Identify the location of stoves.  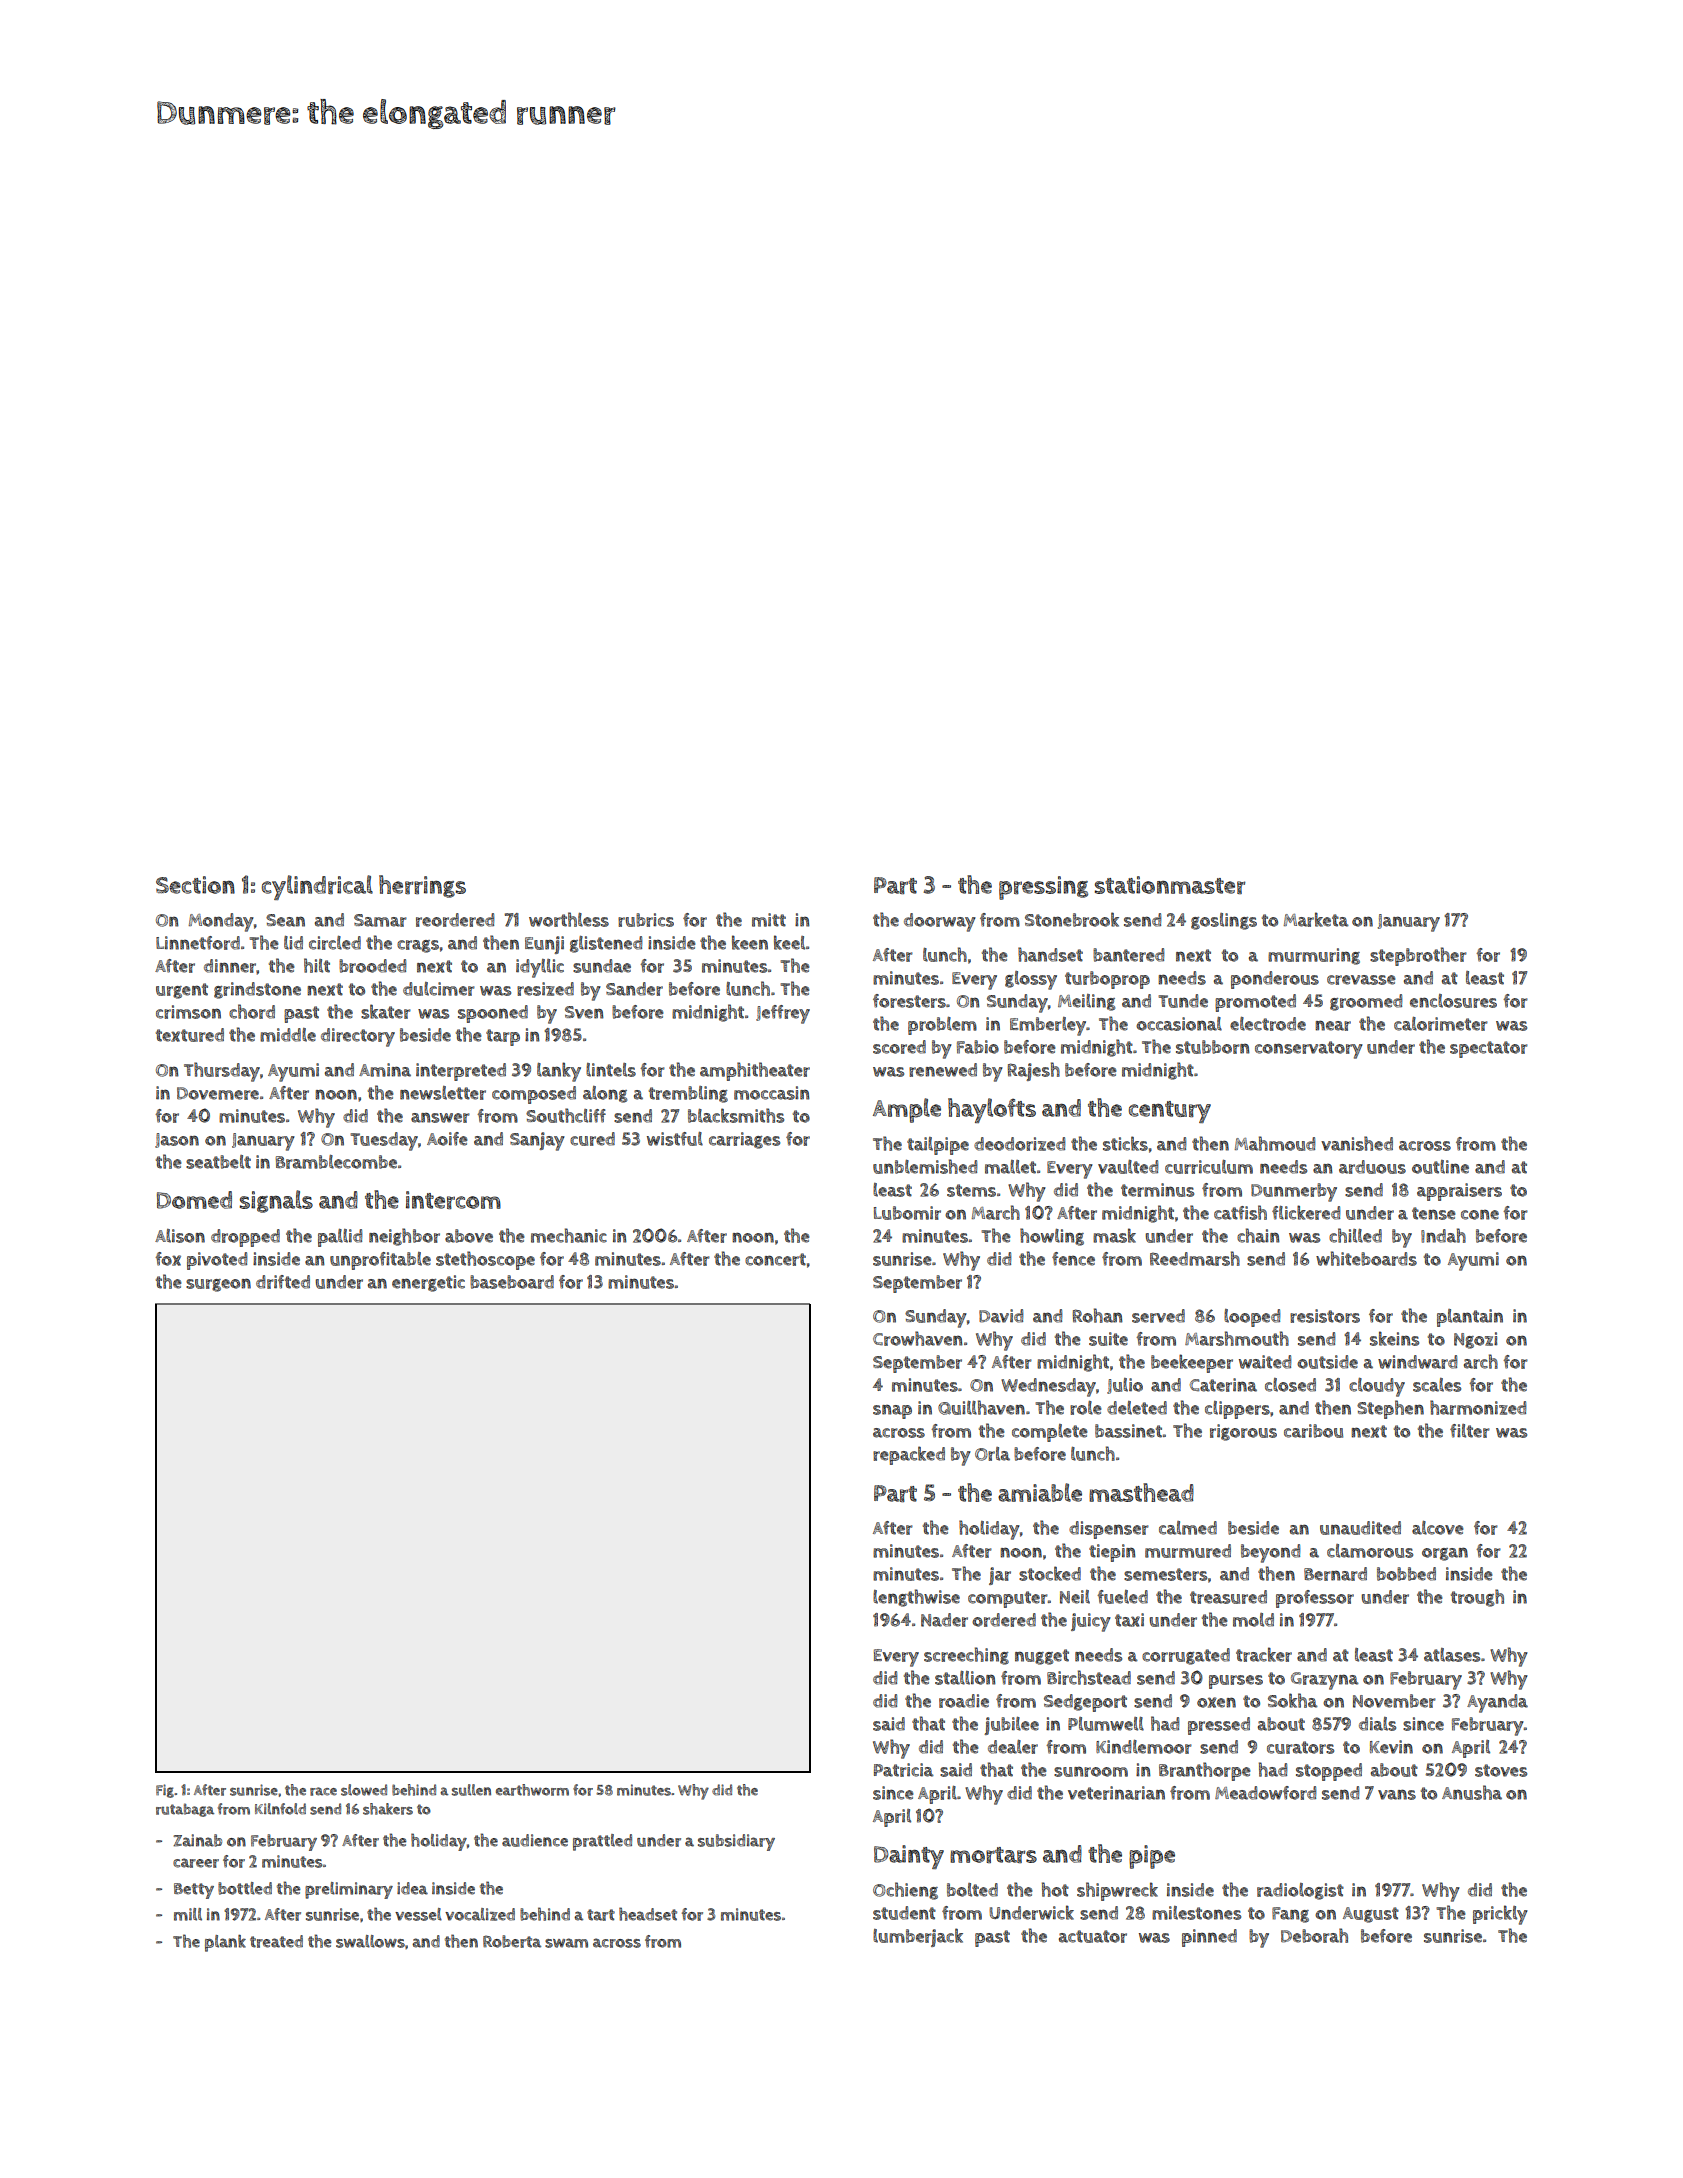
(1501, 1770).
